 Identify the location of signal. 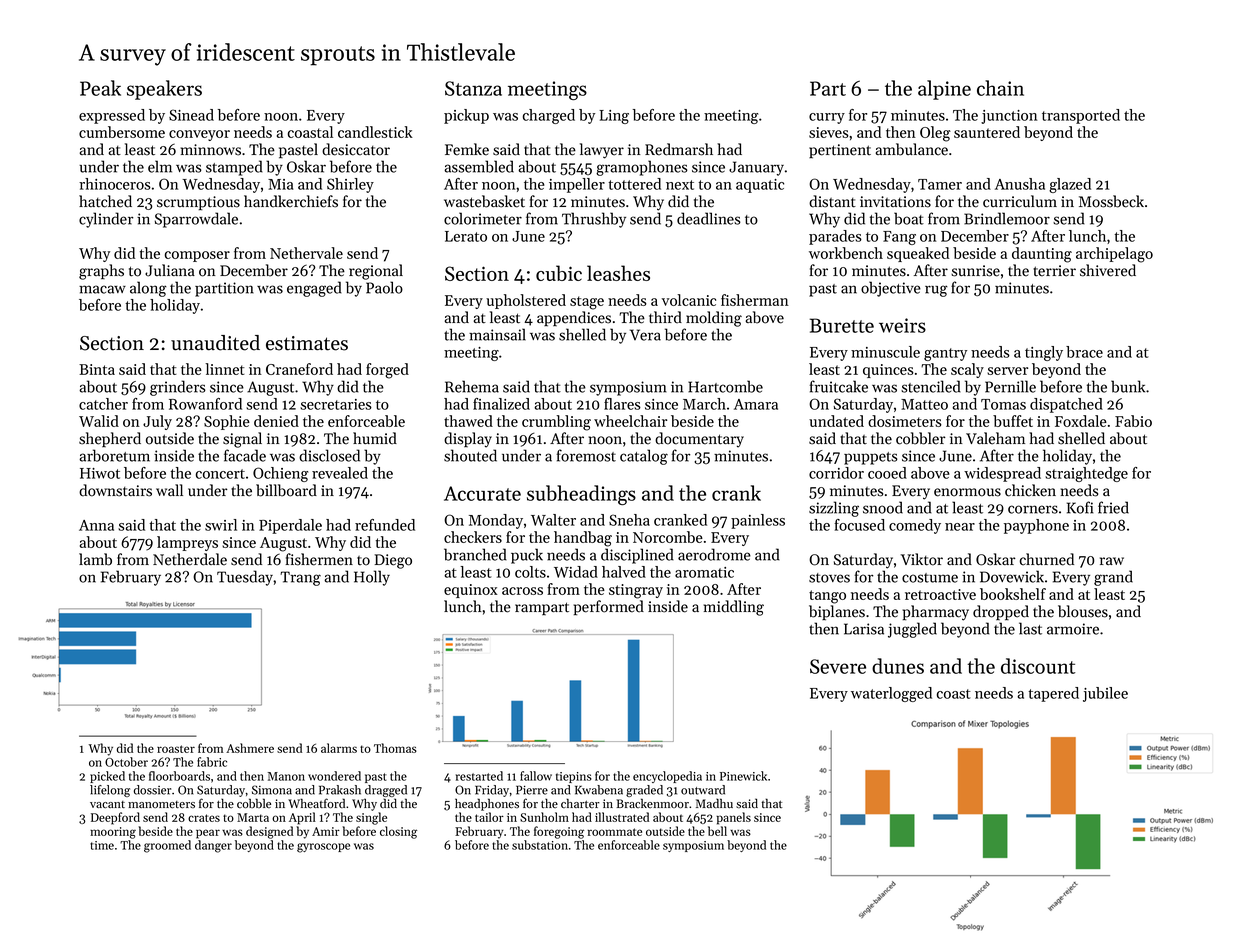
(242, 440).
